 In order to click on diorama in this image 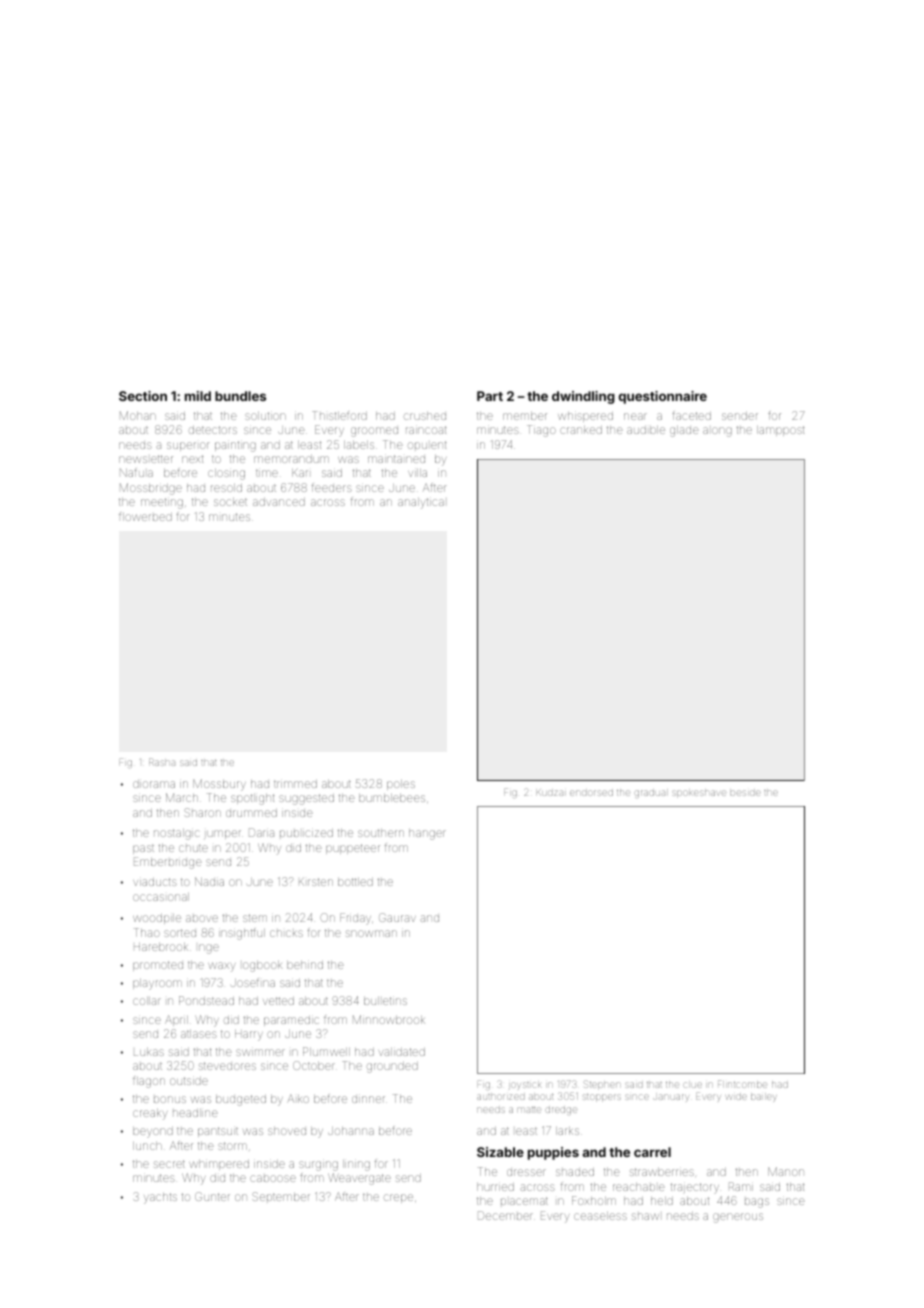, I will do `click(154, 784)`.
